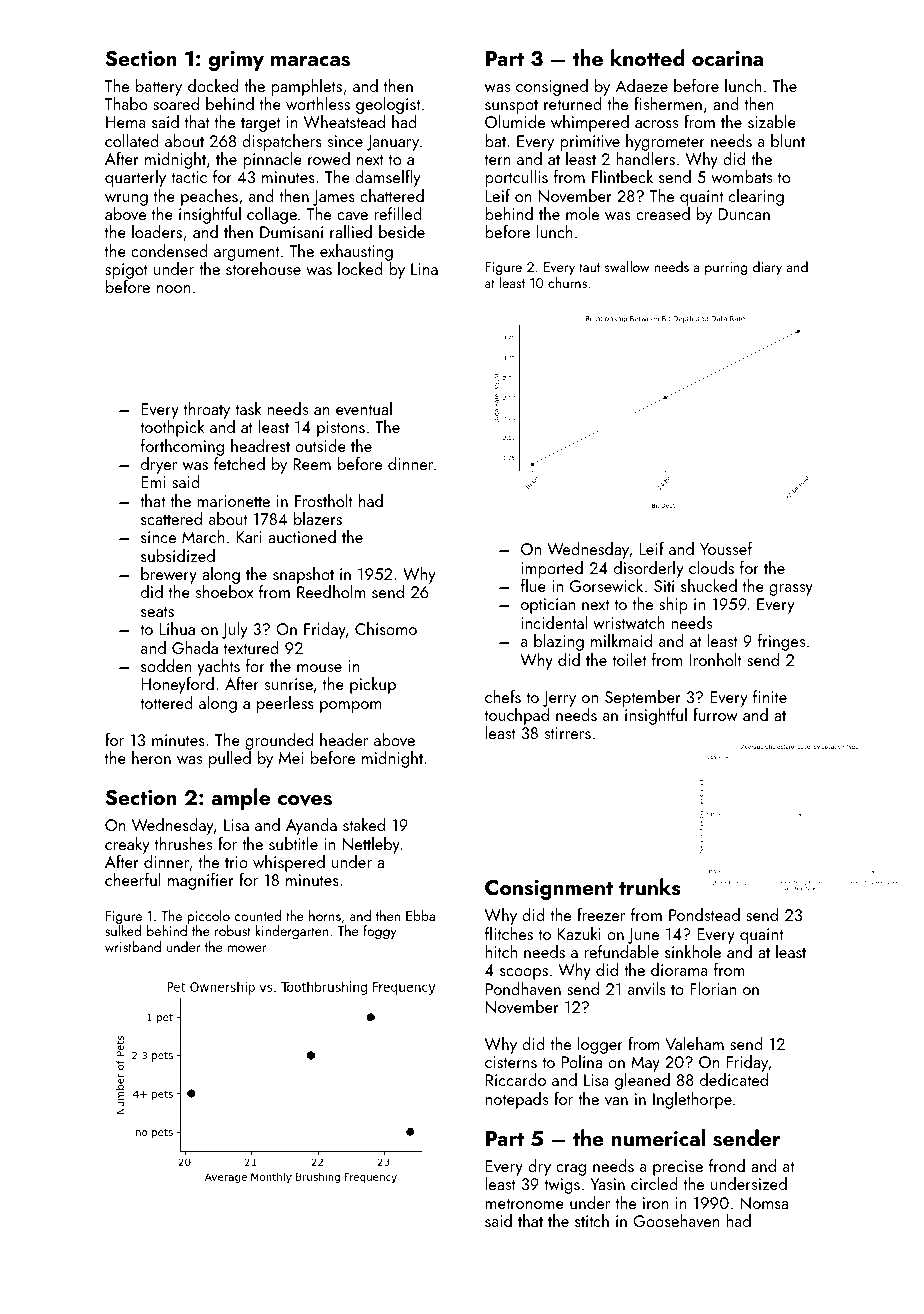  What do you see at coordinates (524, 1203) in the screenshot?
I see `metronome` at bounding box center [524, 1203].
